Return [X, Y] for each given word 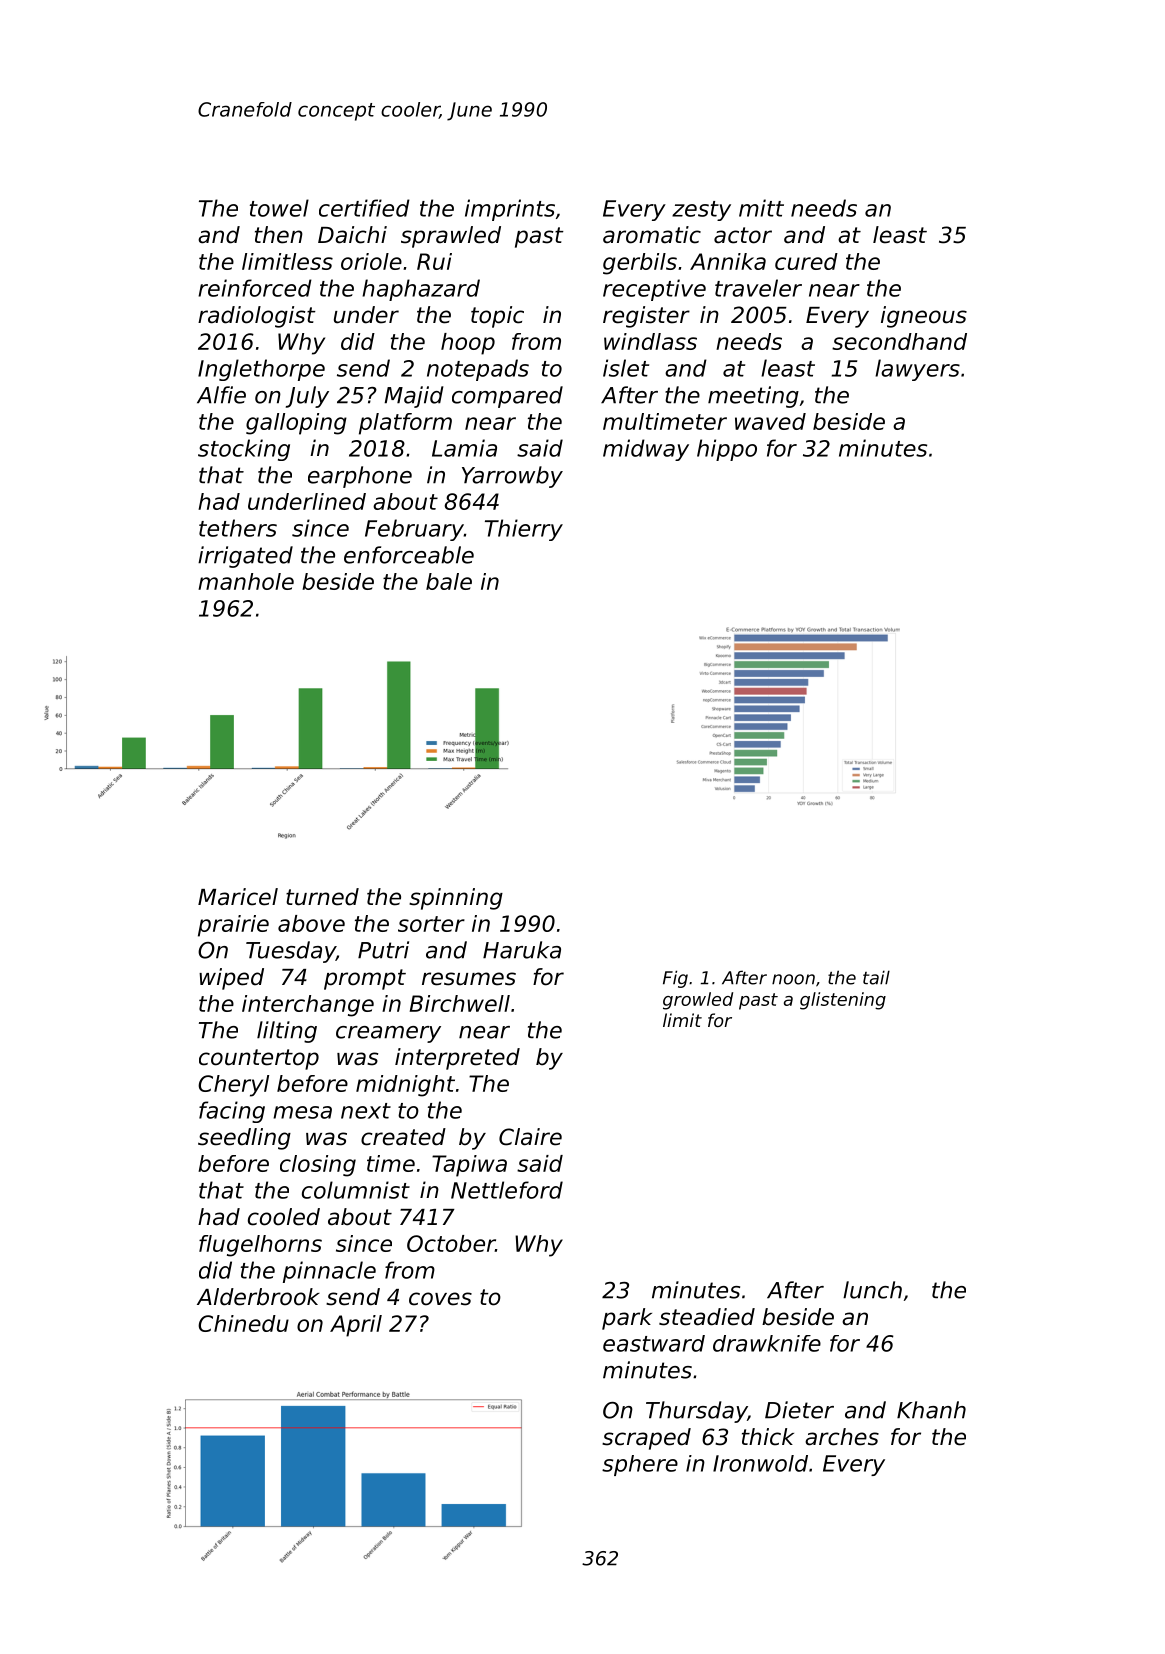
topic [497, 317]
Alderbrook [258, 1297]
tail [876, 977]
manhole [246, 581]
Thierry [524, 530]
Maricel [238, 897]
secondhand [899, 341]
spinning [456, 899]
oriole [371, 261]
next [366, 1111]
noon [793, 979]
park [627, 1319]
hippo [727, 450]
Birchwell [459, 1003]
